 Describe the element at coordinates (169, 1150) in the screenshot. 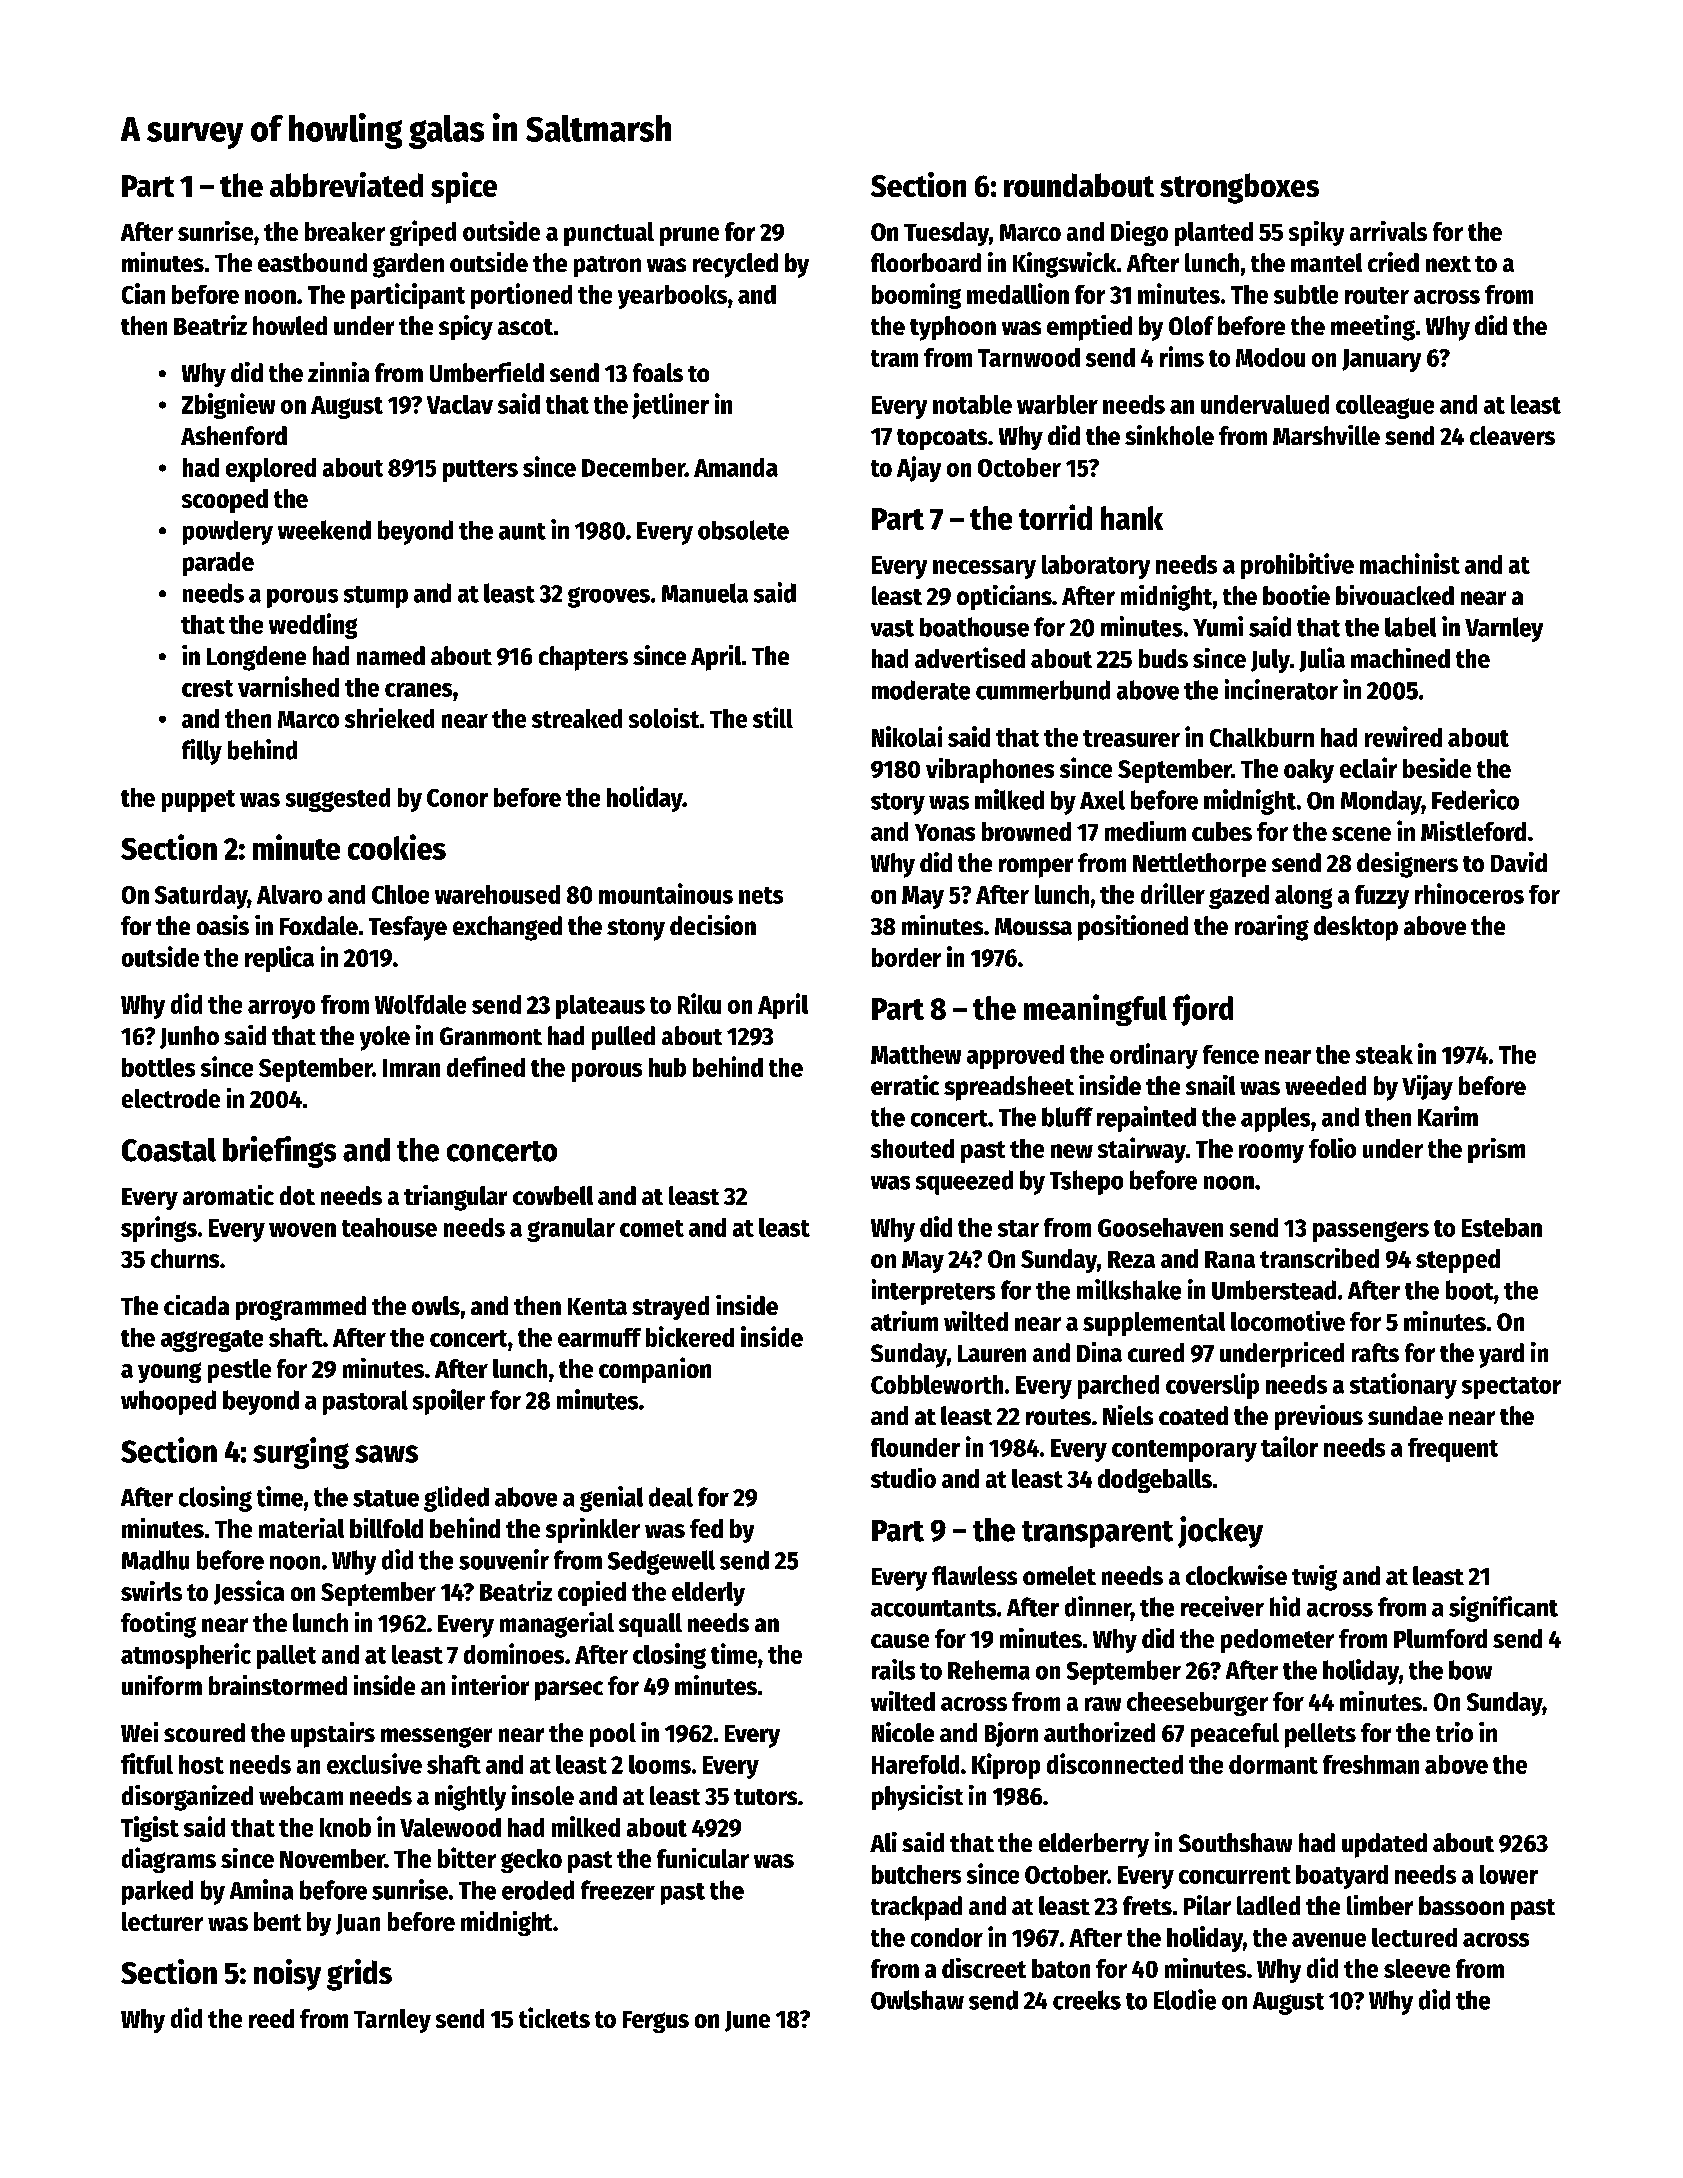

I see `Coastal` at that location.
